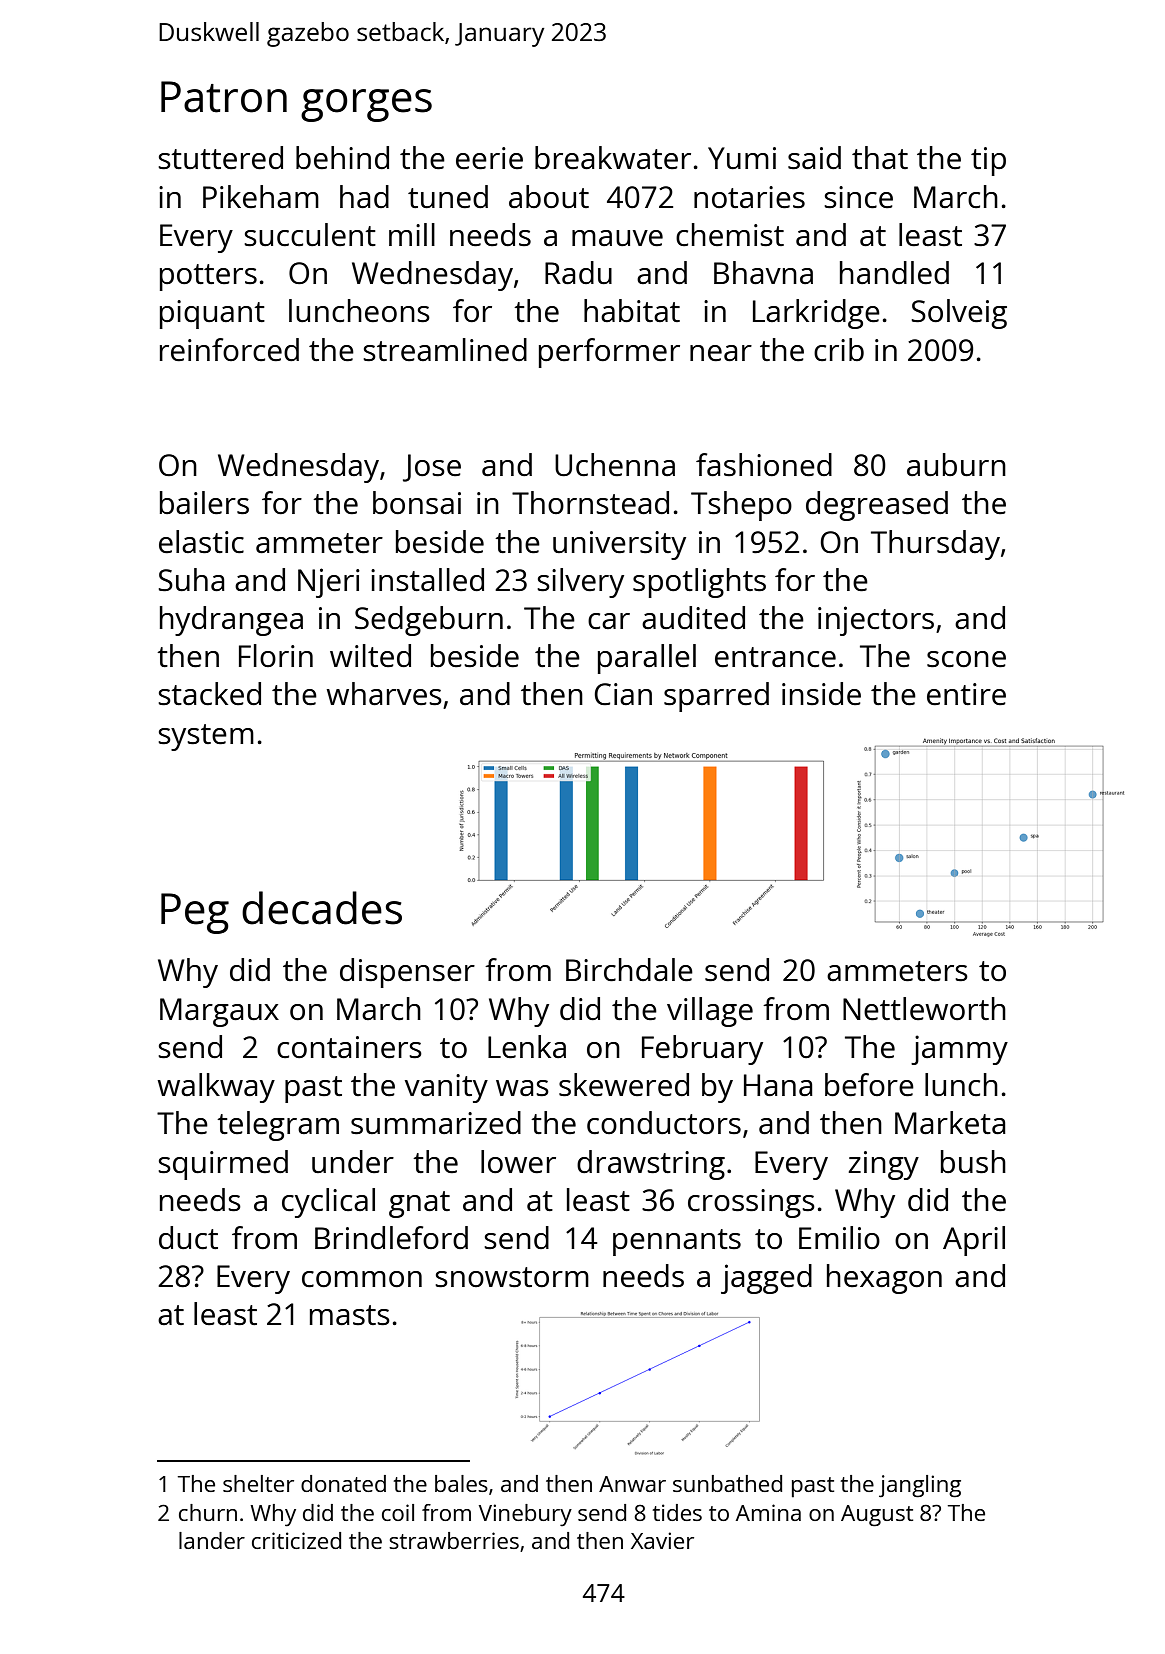  I want to click on Vinebury, so click(525, 1515).
